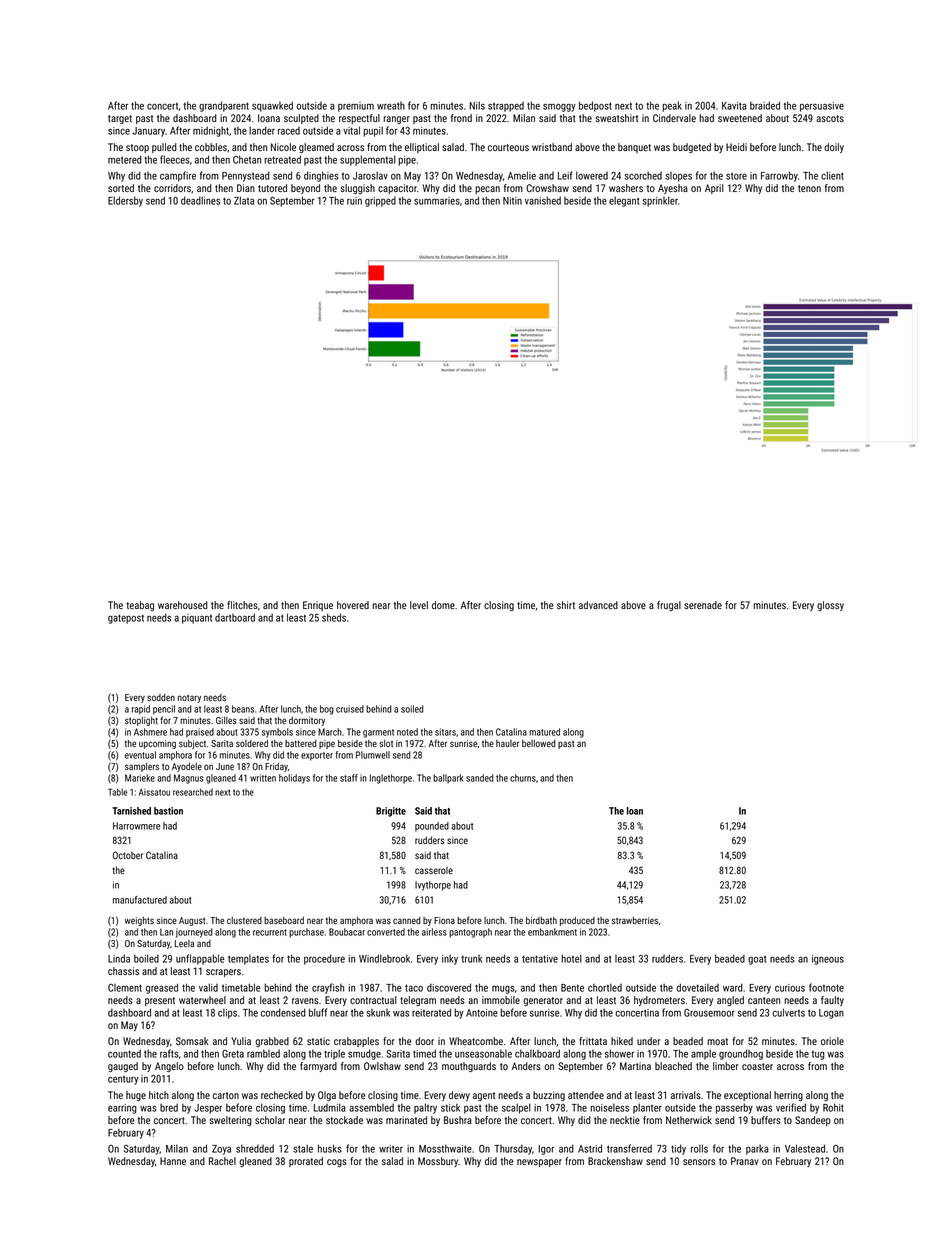 The width and height of the image is (952, 1233). Describe the element at coordinates (123, 971) in the image. I see `chassis` at that location.
